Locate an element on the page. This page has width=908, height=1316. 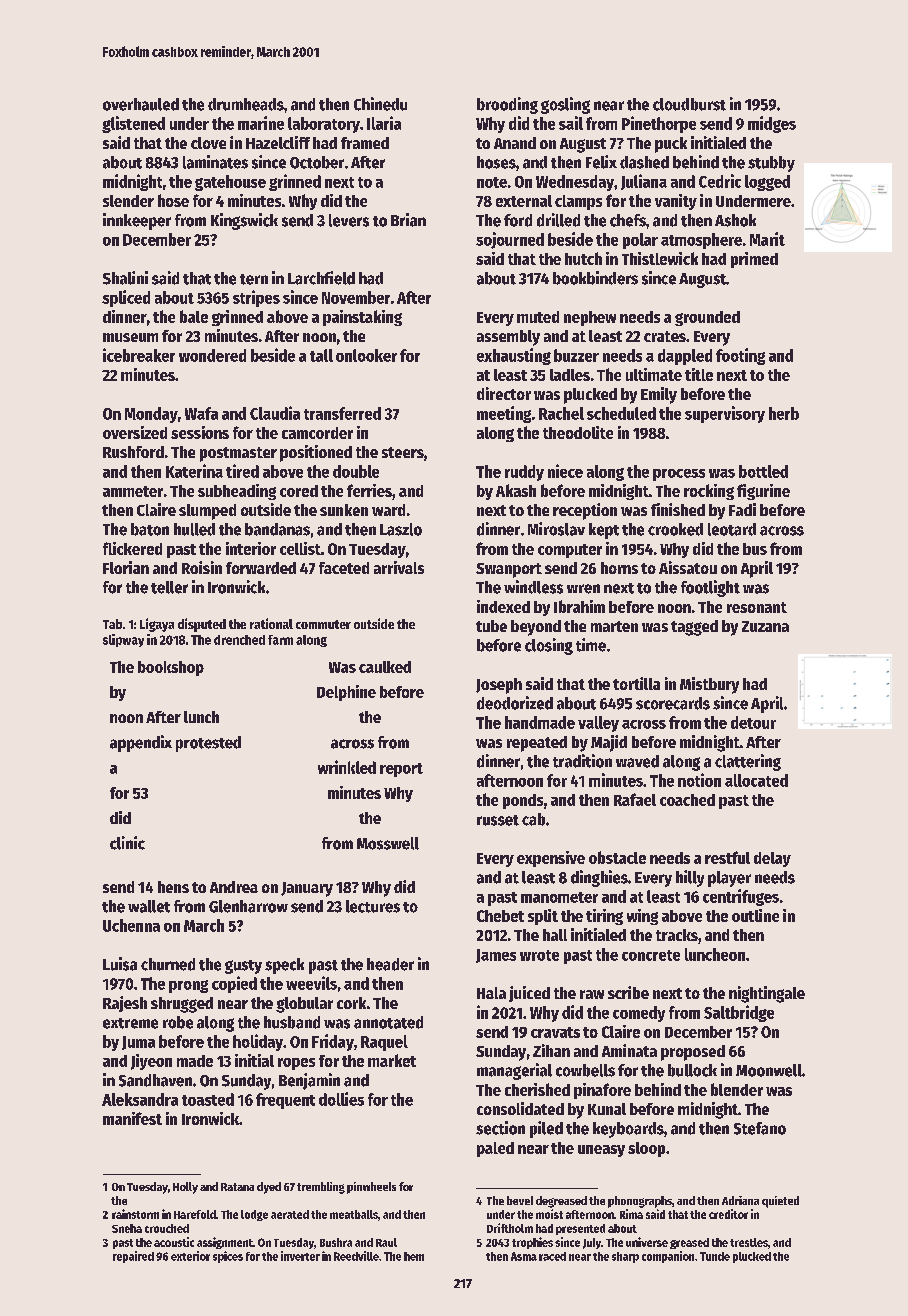
framed is located at coordinates (365, 143).
